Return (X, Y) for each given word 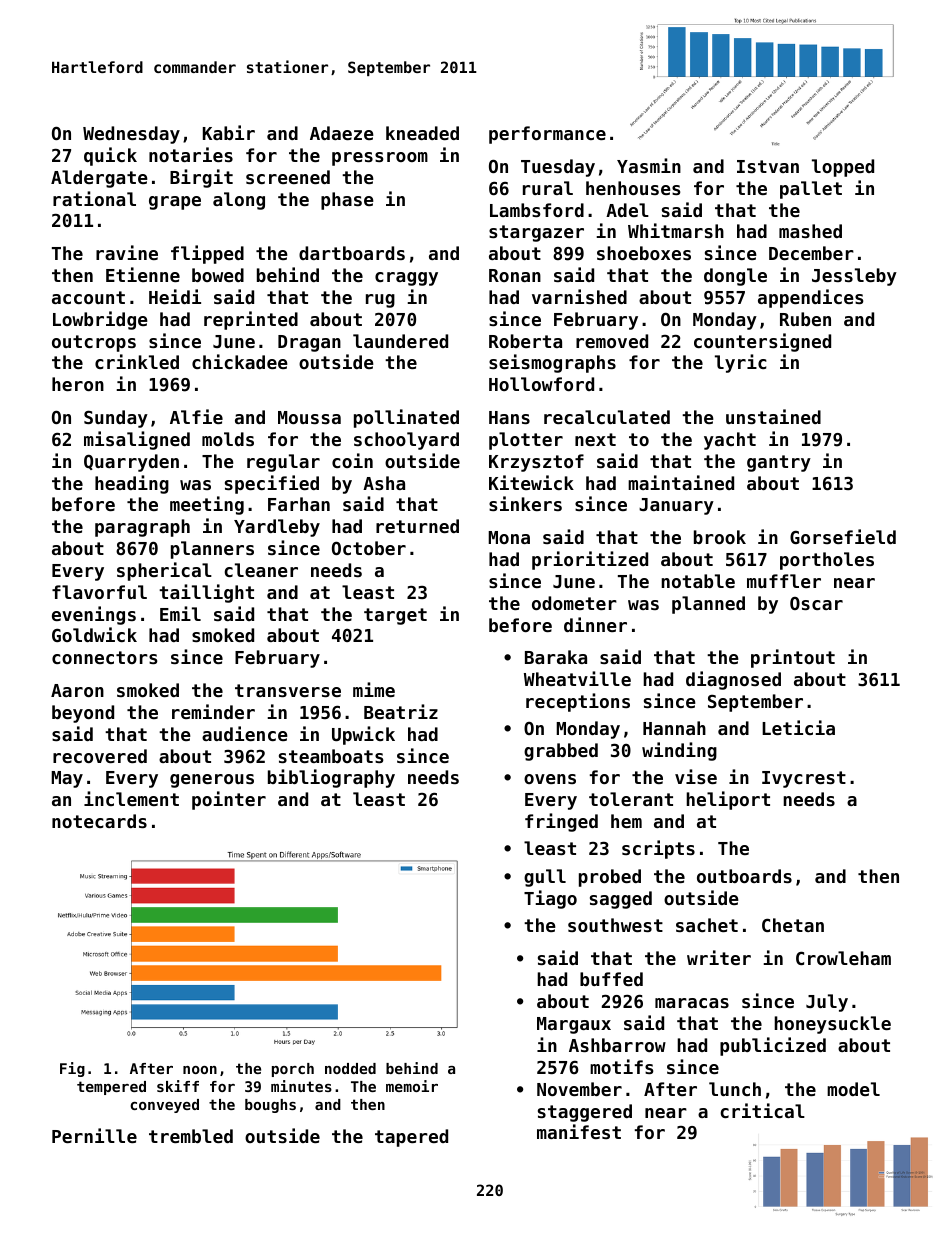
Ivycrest (804, 779)
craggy (406, 279)
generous (212, 781)
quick (110, 156)
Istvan (768, 166)
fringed (561, 822)
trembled (191, 1136)
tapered (411, 1138)
